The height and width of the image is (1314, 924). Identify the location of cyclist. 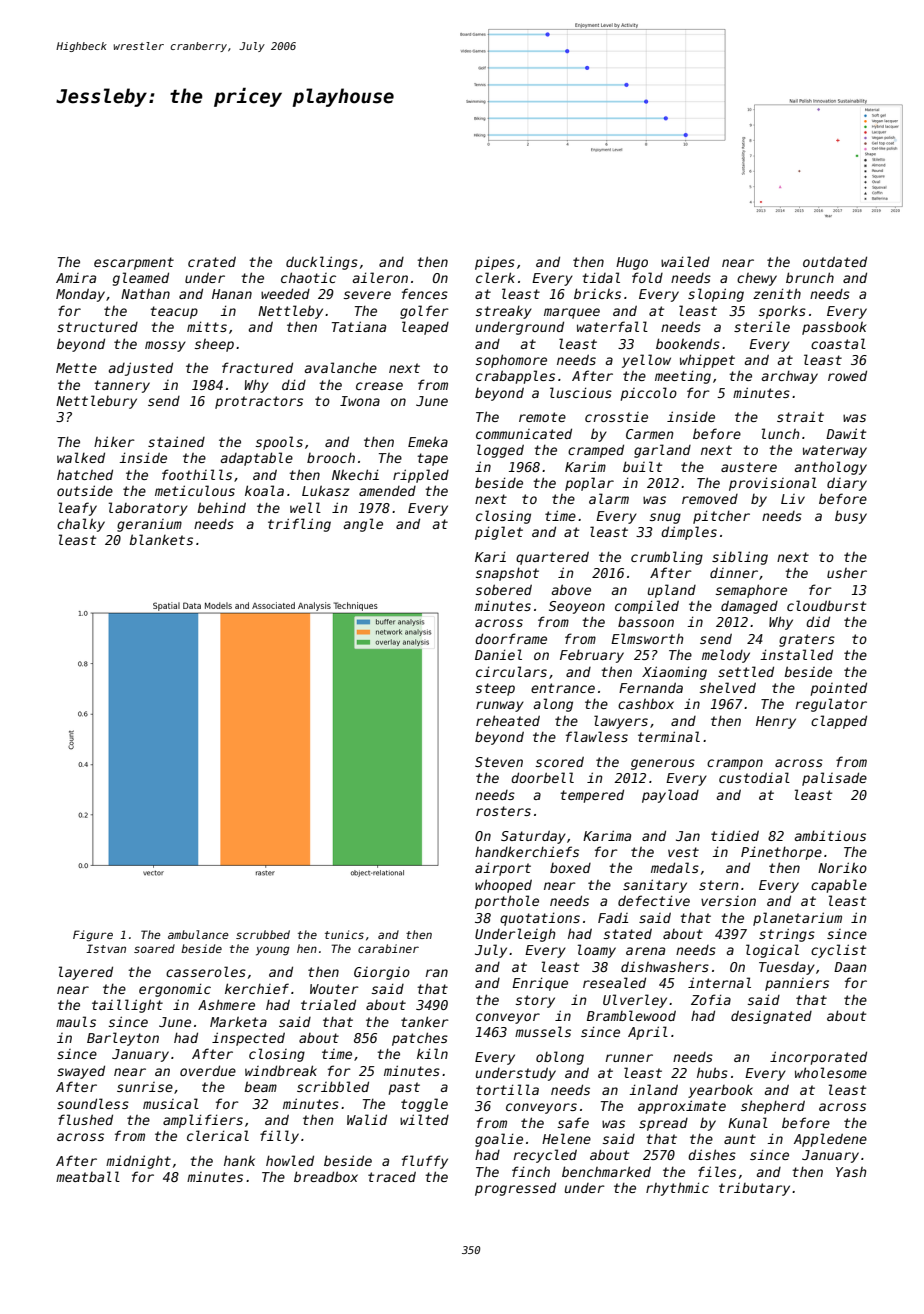
(838, 951).
